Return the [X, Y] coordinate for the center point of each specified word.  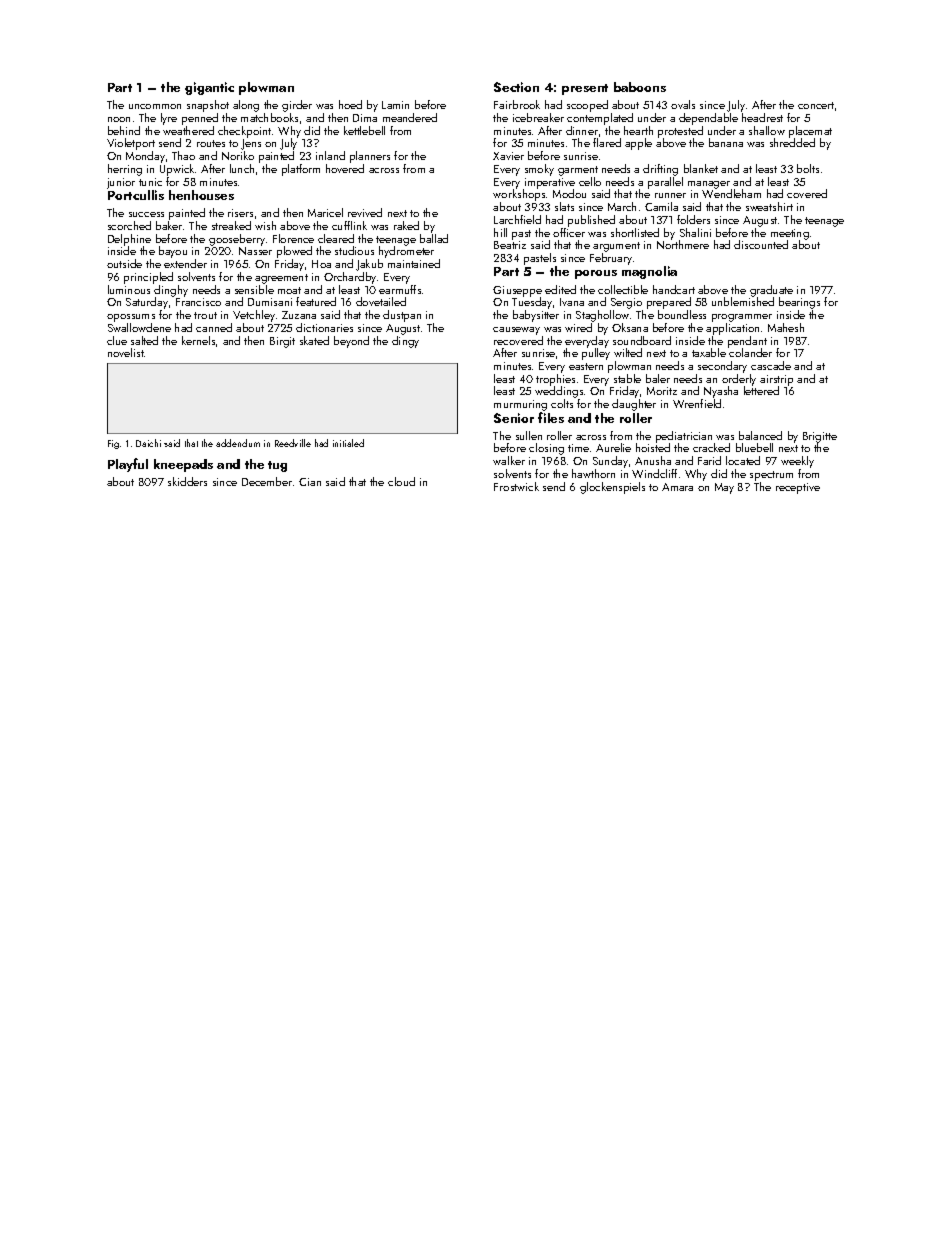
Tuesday [532, 303]
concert [816, 105]
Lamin [395, 105]
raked [406, 225]
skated [314, 340]
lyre [169, 119]
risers [240, 213]
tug [277, 466]
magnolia [649, 272]
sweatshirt [769, 206]
